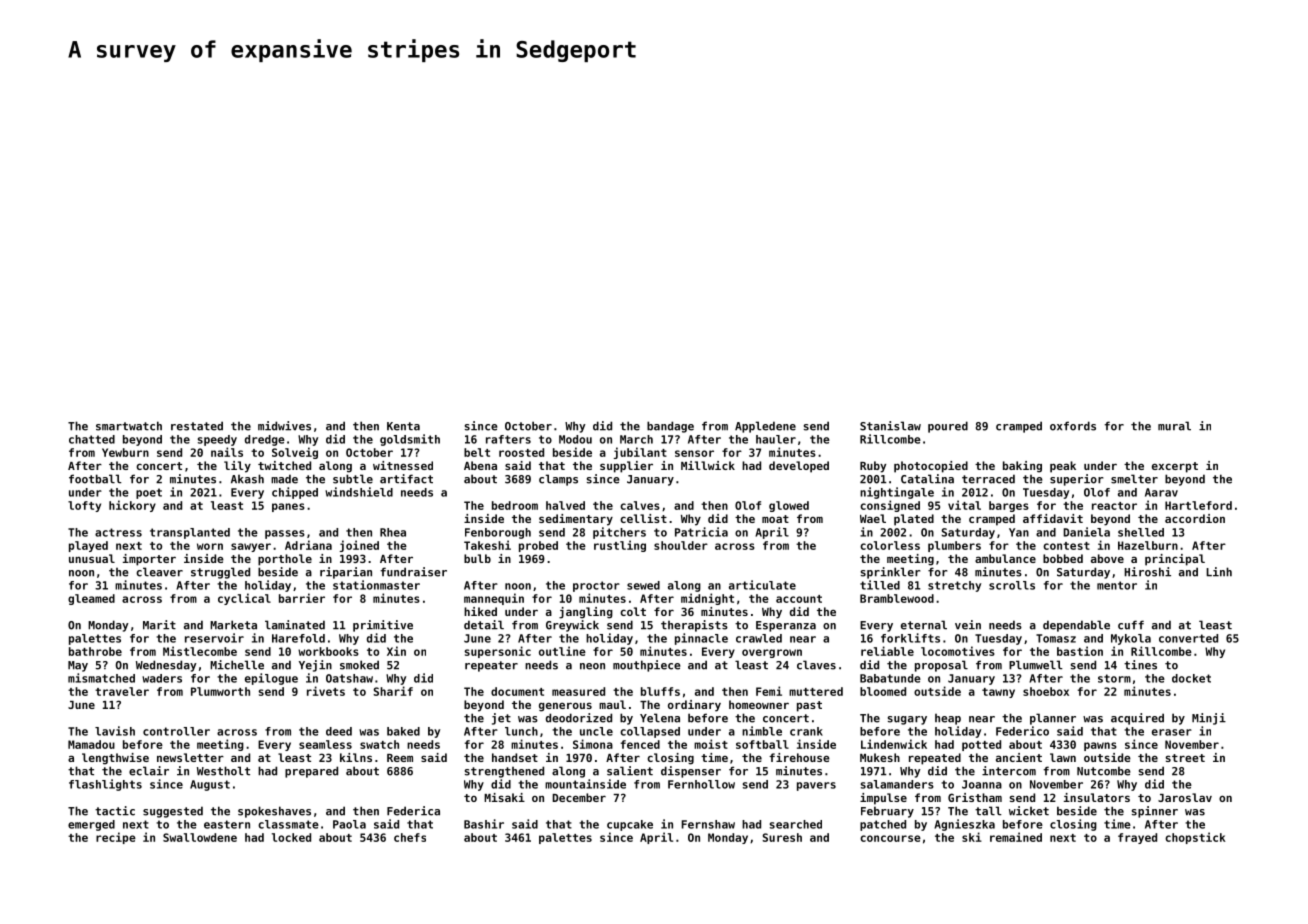 This screenshot has height=924, width=1308. What do you see at coordinates (220, 573) in the screenshot?
I see `struggled` at bounding box center [220, 573].
